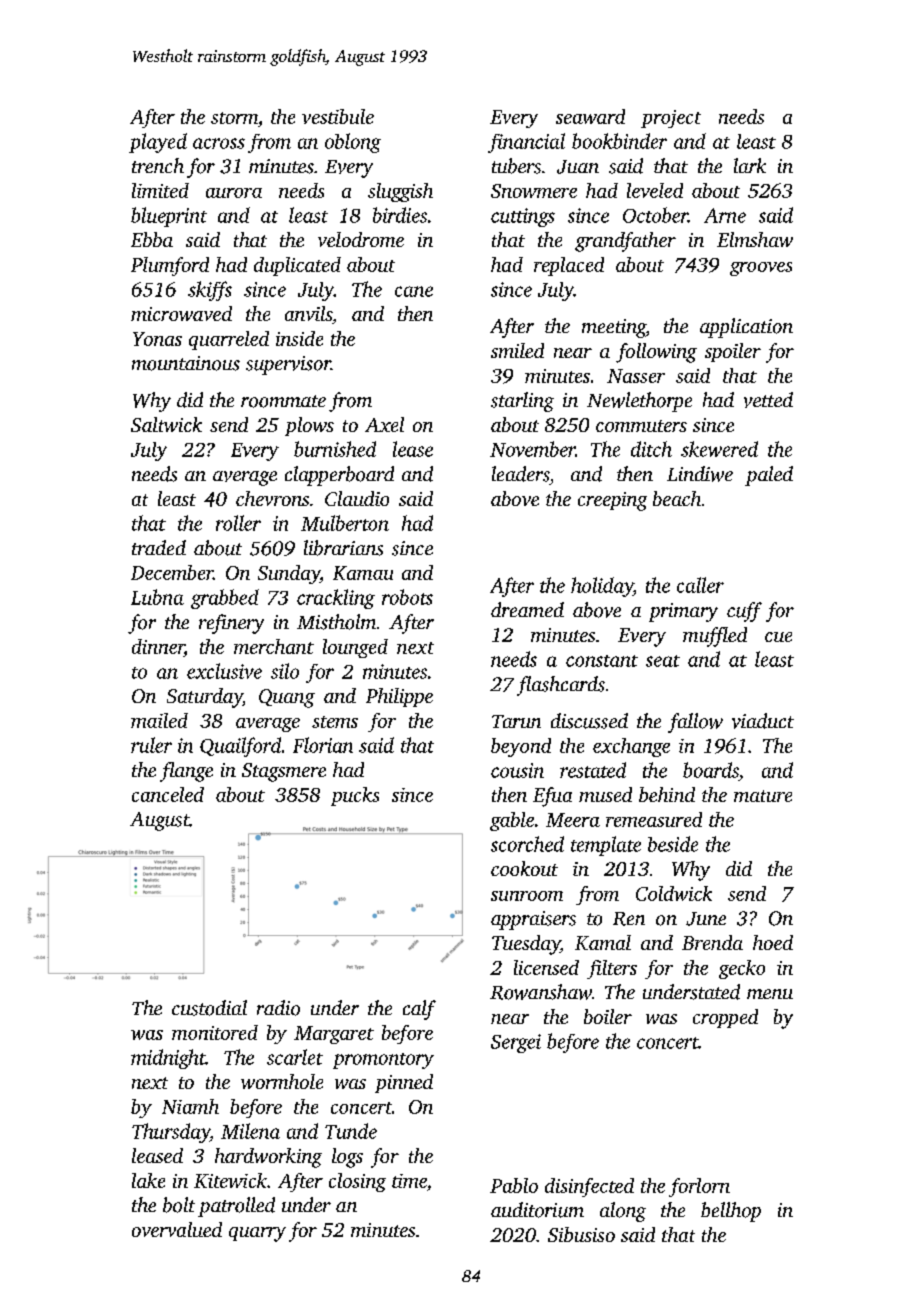  I want to click on Sergei, so click(516, 1043).
